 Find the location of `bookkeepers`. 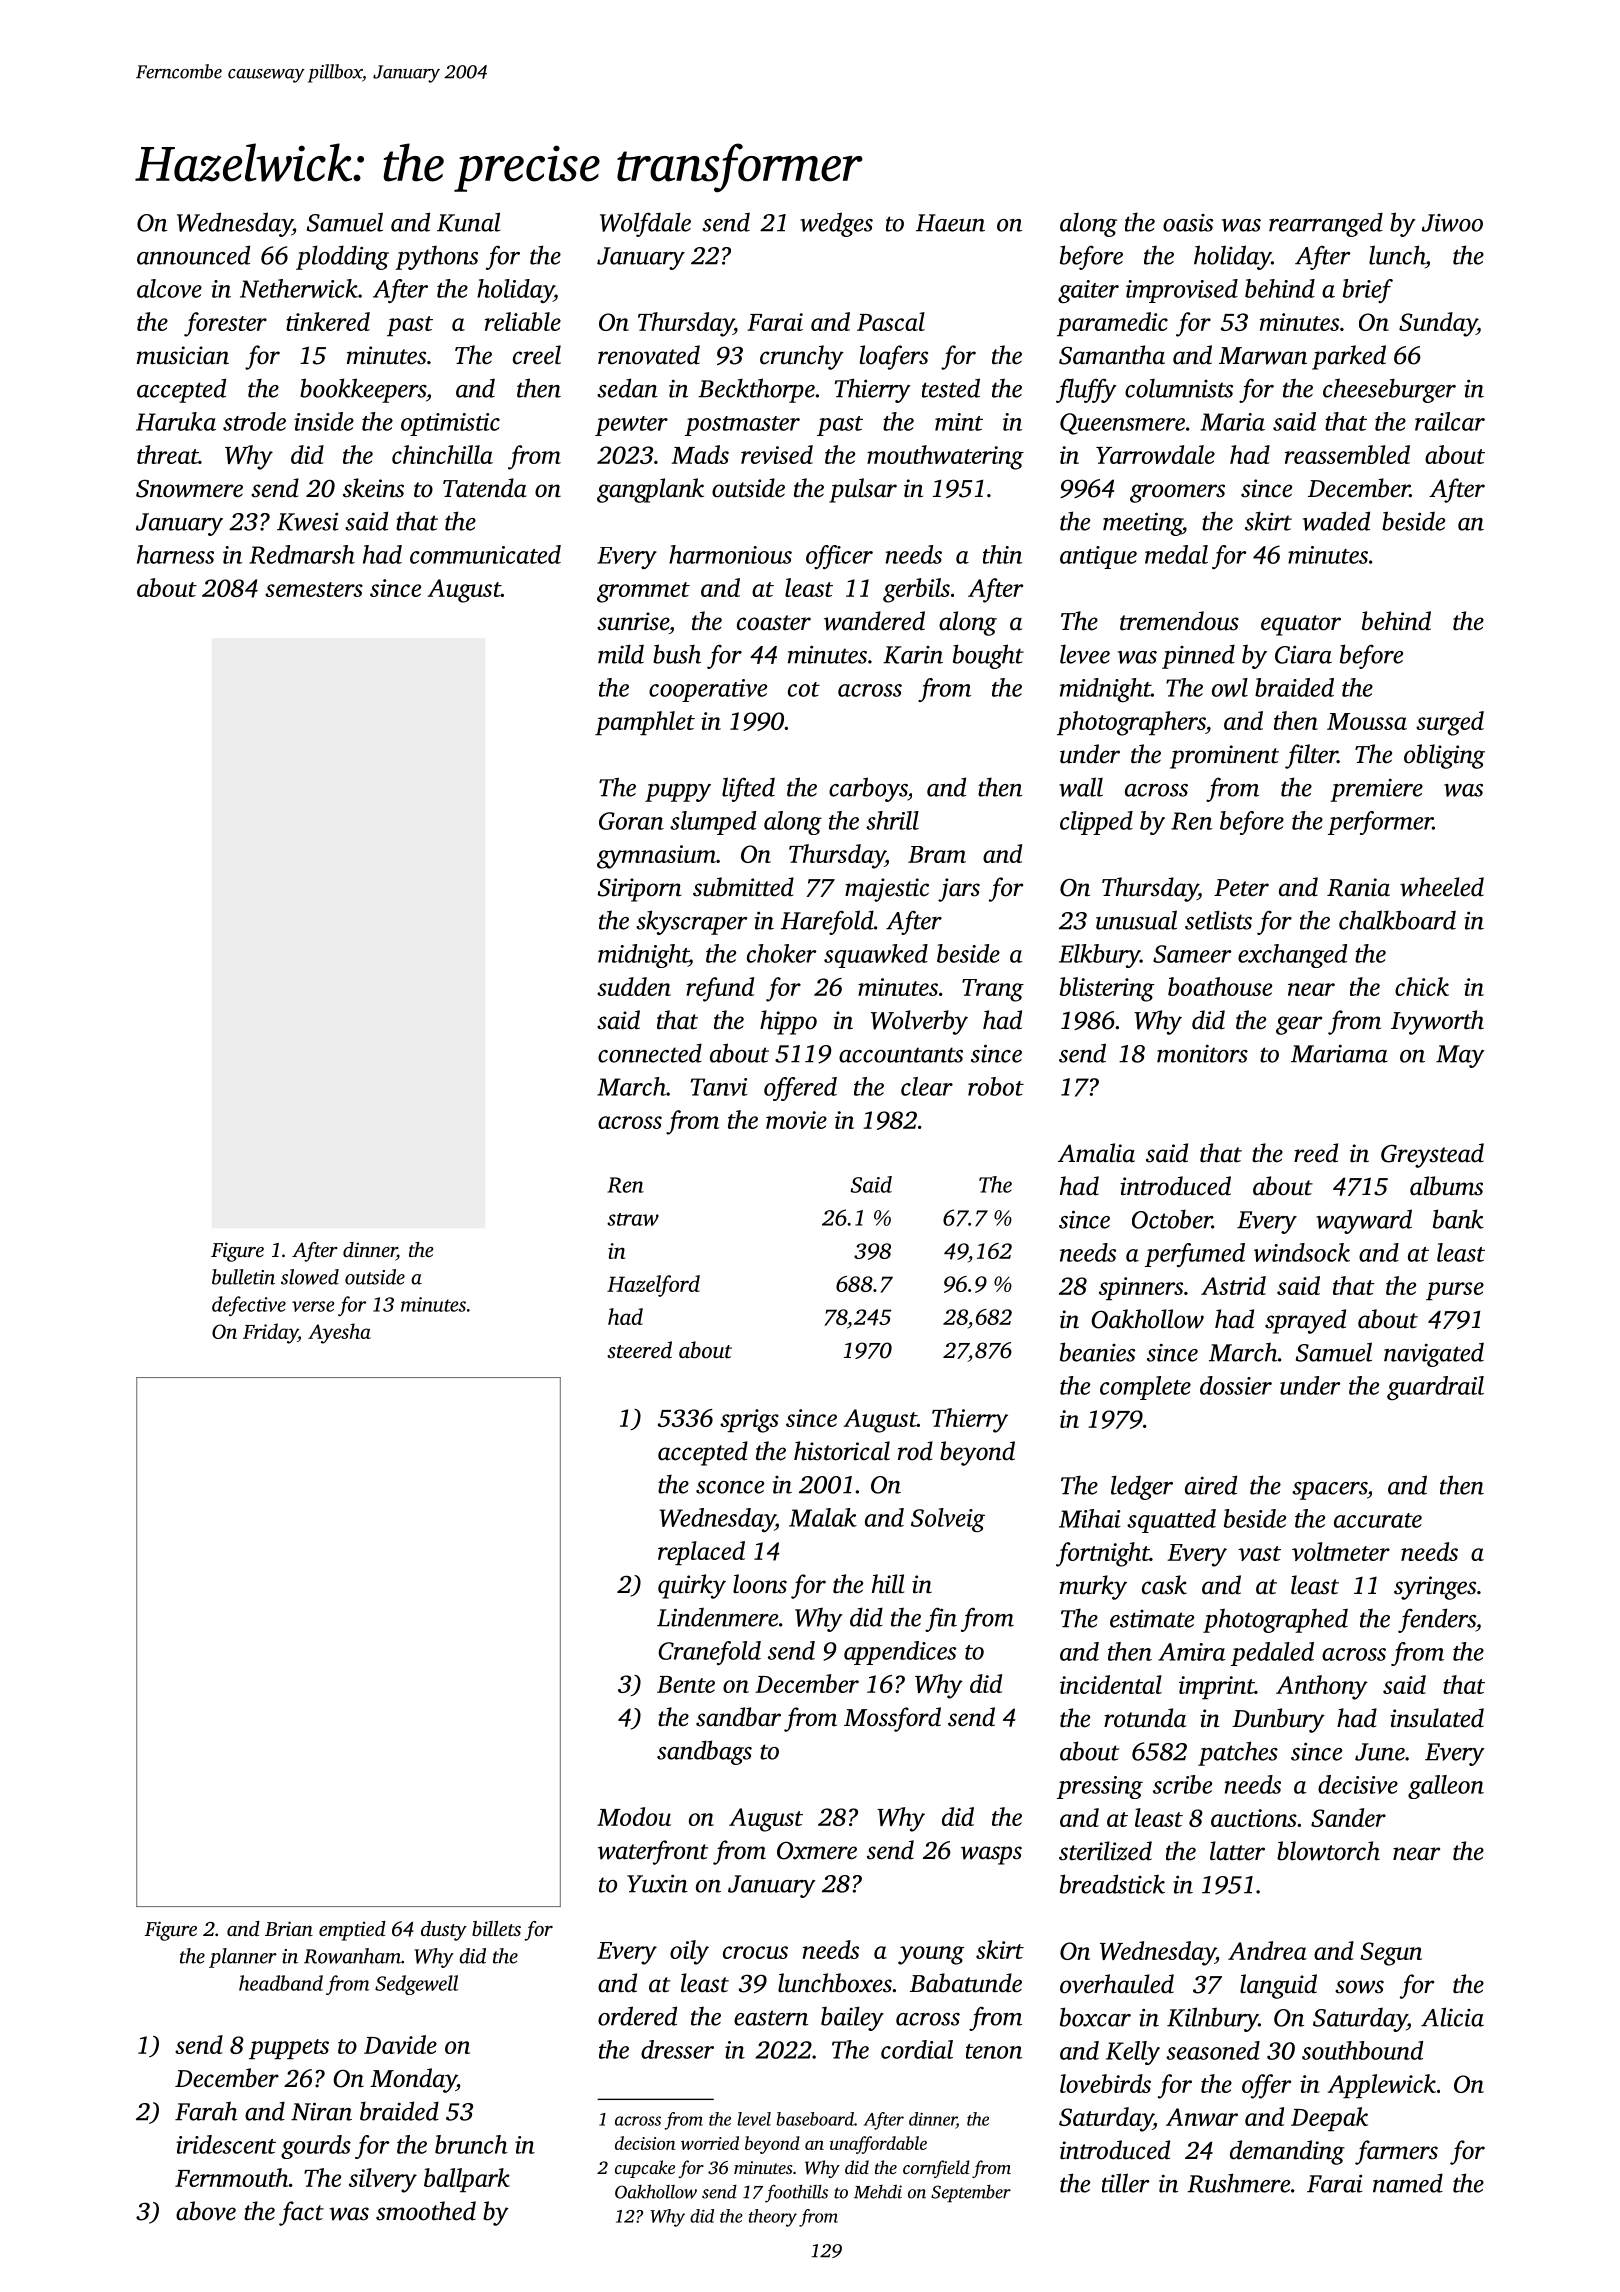

bookkeepers is located at coordinates (363, 390).
